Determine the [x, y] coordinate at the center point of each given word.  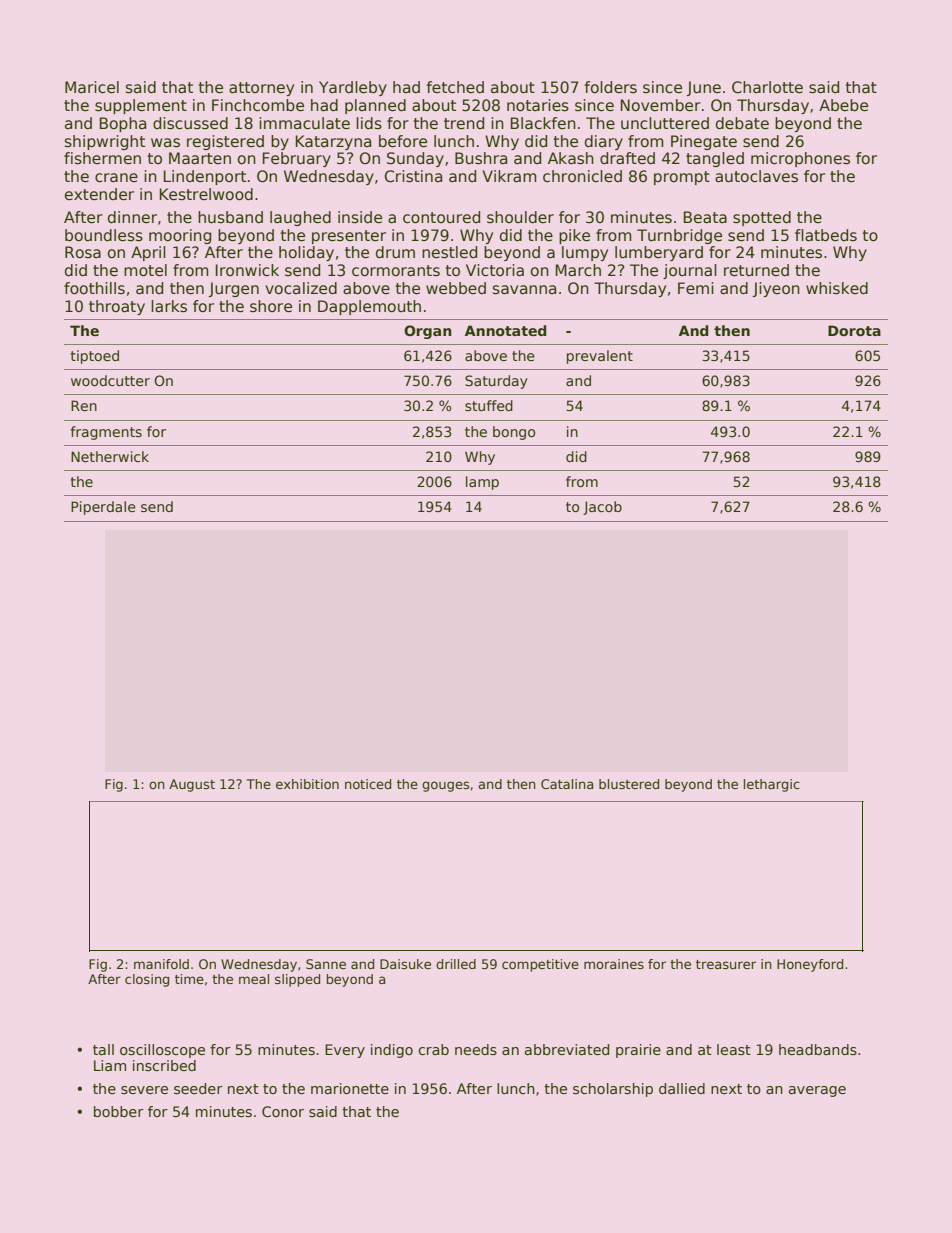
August [192, 785]
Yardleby [353, 88]
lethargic [772, 785]
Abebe [843, 105]
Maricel [92, 87]
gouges [445, 786]
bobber [119, 1111]
